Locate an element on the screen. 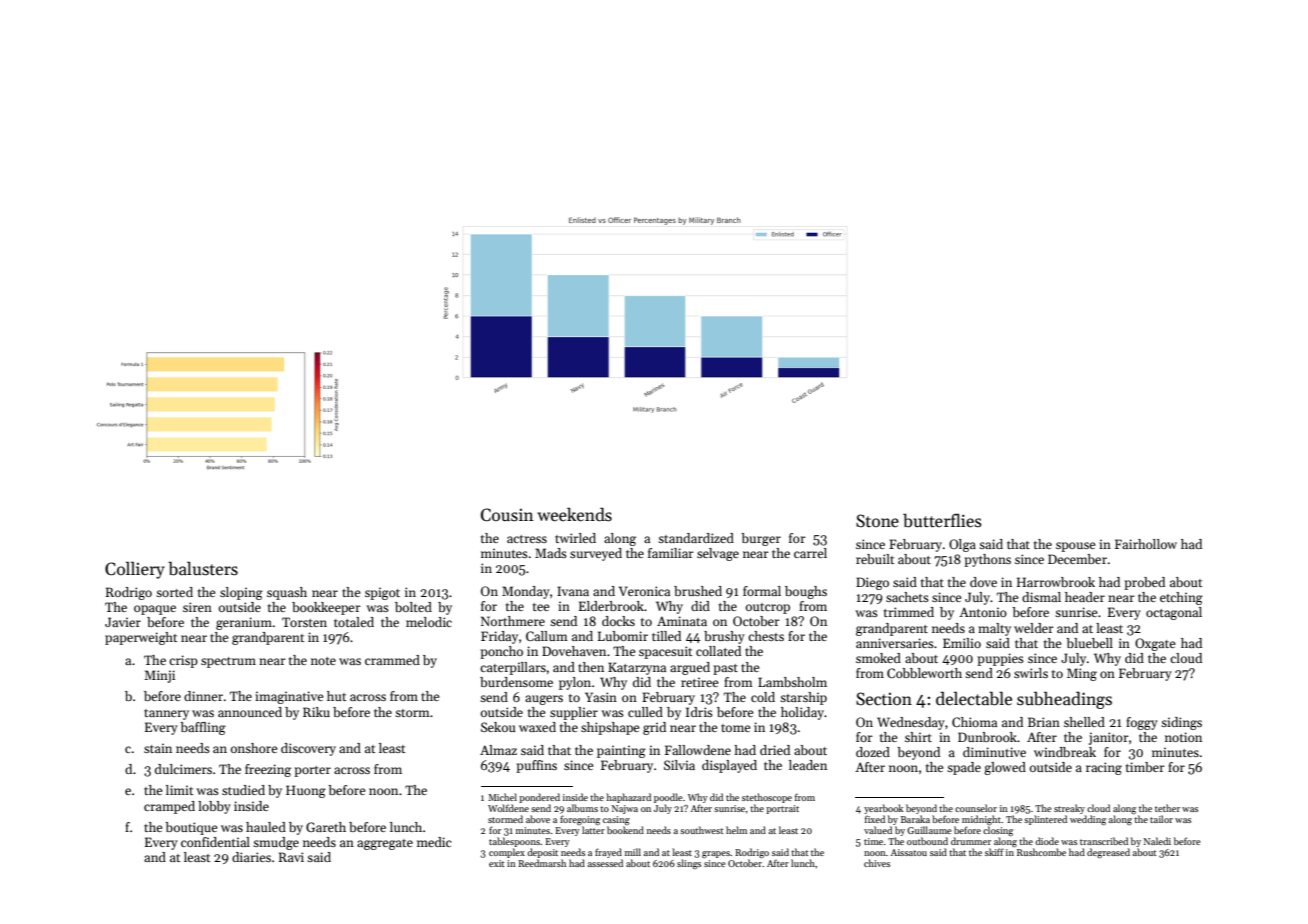 The height and width of the screenshot is (924, 1308). Olga is located at coordinates (962, 545).
